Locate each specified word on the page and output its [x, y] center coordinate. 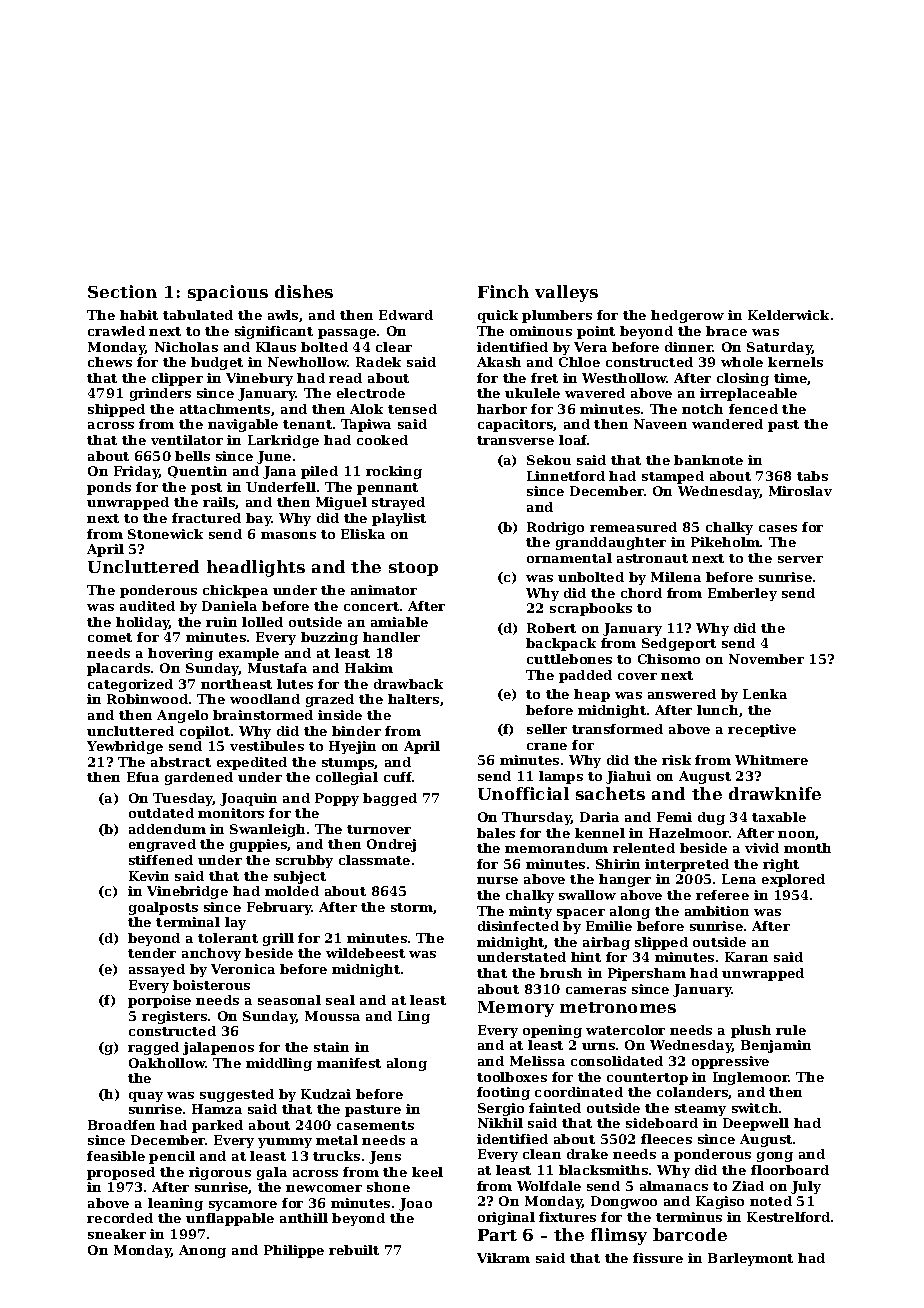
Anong [202, 1251]
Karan [746, 957]
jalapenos [218, 1048]
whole [742, 362]
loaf [573, 440]
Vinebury [259, 379]
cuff [398, 777]
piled [319, 472]
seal [340, 1000]
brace [726, 331]
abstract [181, 762]
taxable [779, 817]
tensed [412, 409]
